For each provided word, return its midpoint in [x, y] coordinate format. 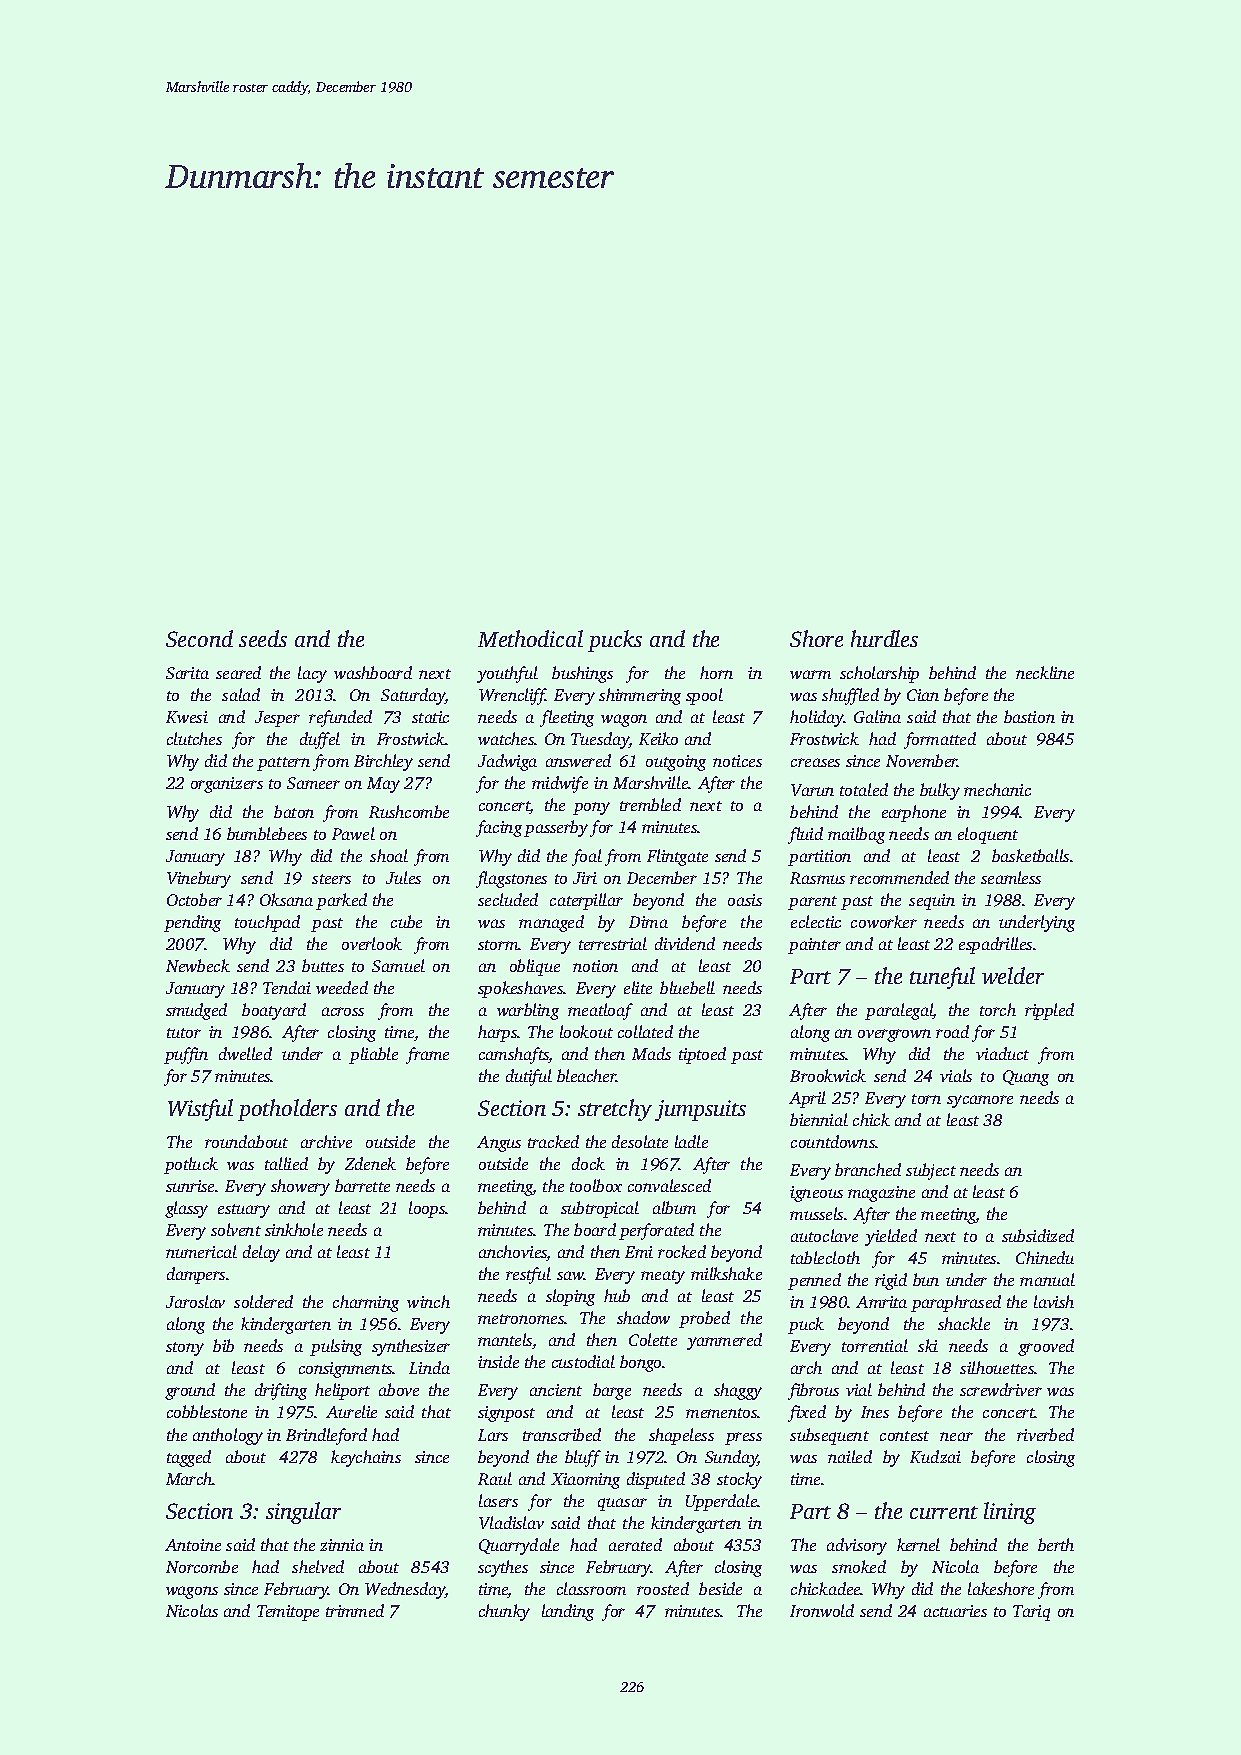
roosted [663, 1588]
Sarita [187, 673]
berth [1056, 1544]
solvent [236, 1229]
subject [931, 1171]
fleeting [567, 718]
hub [617, 1295]
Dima [648, 922]
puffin [186, 1055]
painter [814, 946]
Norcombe [202, 1566]
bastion [1029, 716]
